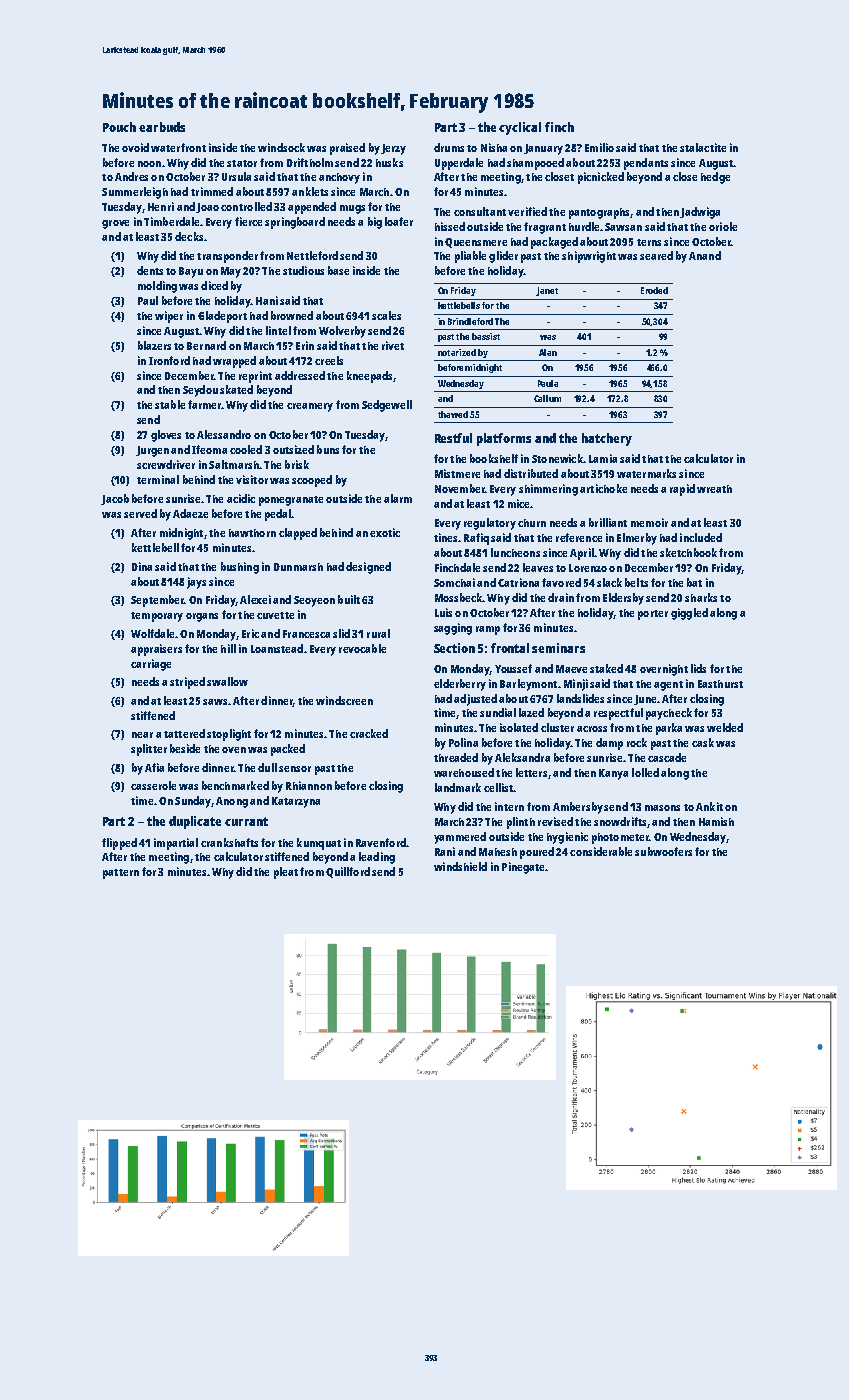 The height and width of the screenshot is (1400, 849). Describe the element at coordinates (246, 821) in the screenshot. I see `currant` at that location.
